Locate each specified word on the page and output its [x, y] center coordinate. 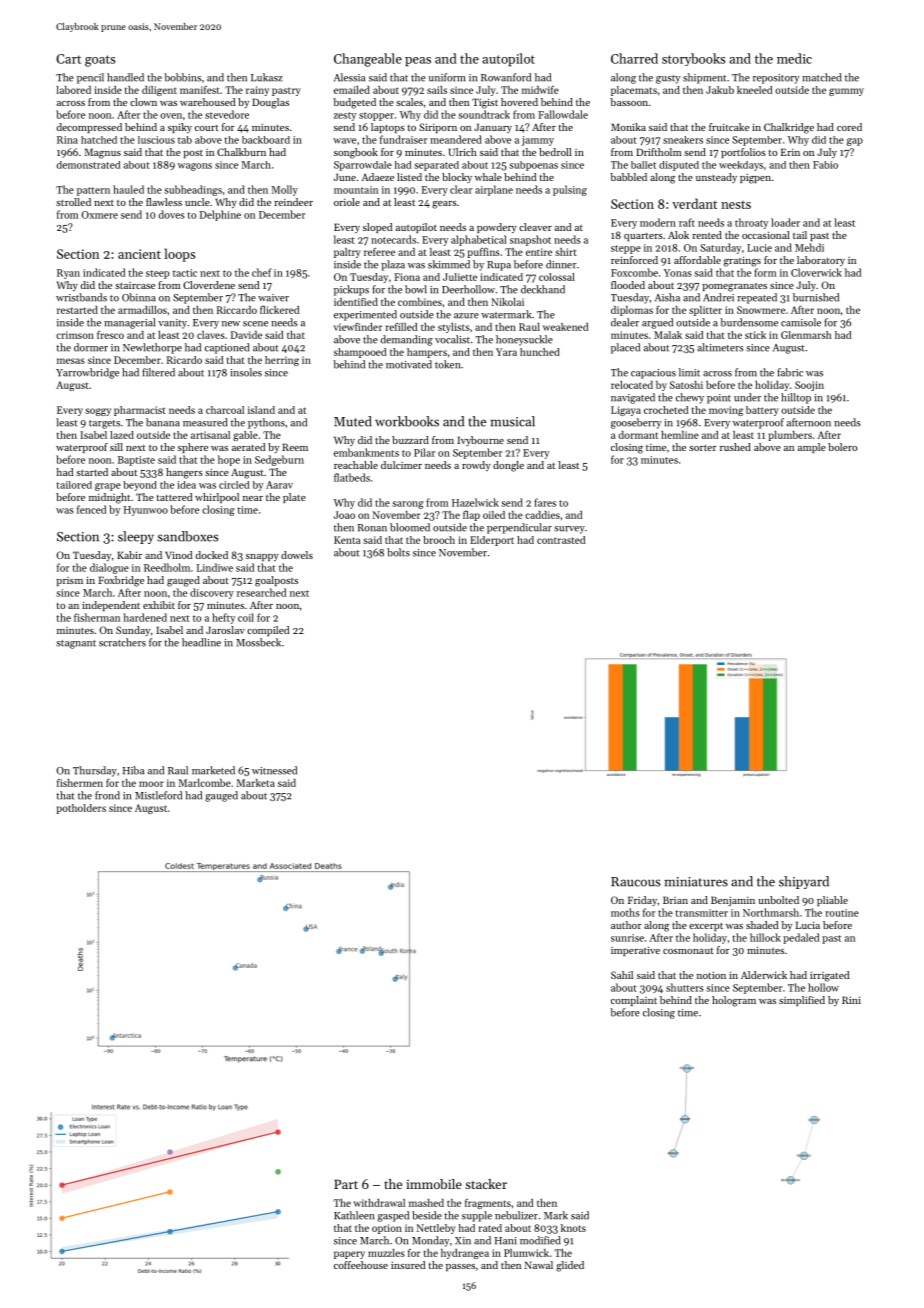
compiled [268, 631]
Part [346, 1184]
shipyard [804, 882]
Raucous [635, 882]
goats [100, 61]
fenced [91, 509]
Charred [634, 58]
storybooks [693, 59]
